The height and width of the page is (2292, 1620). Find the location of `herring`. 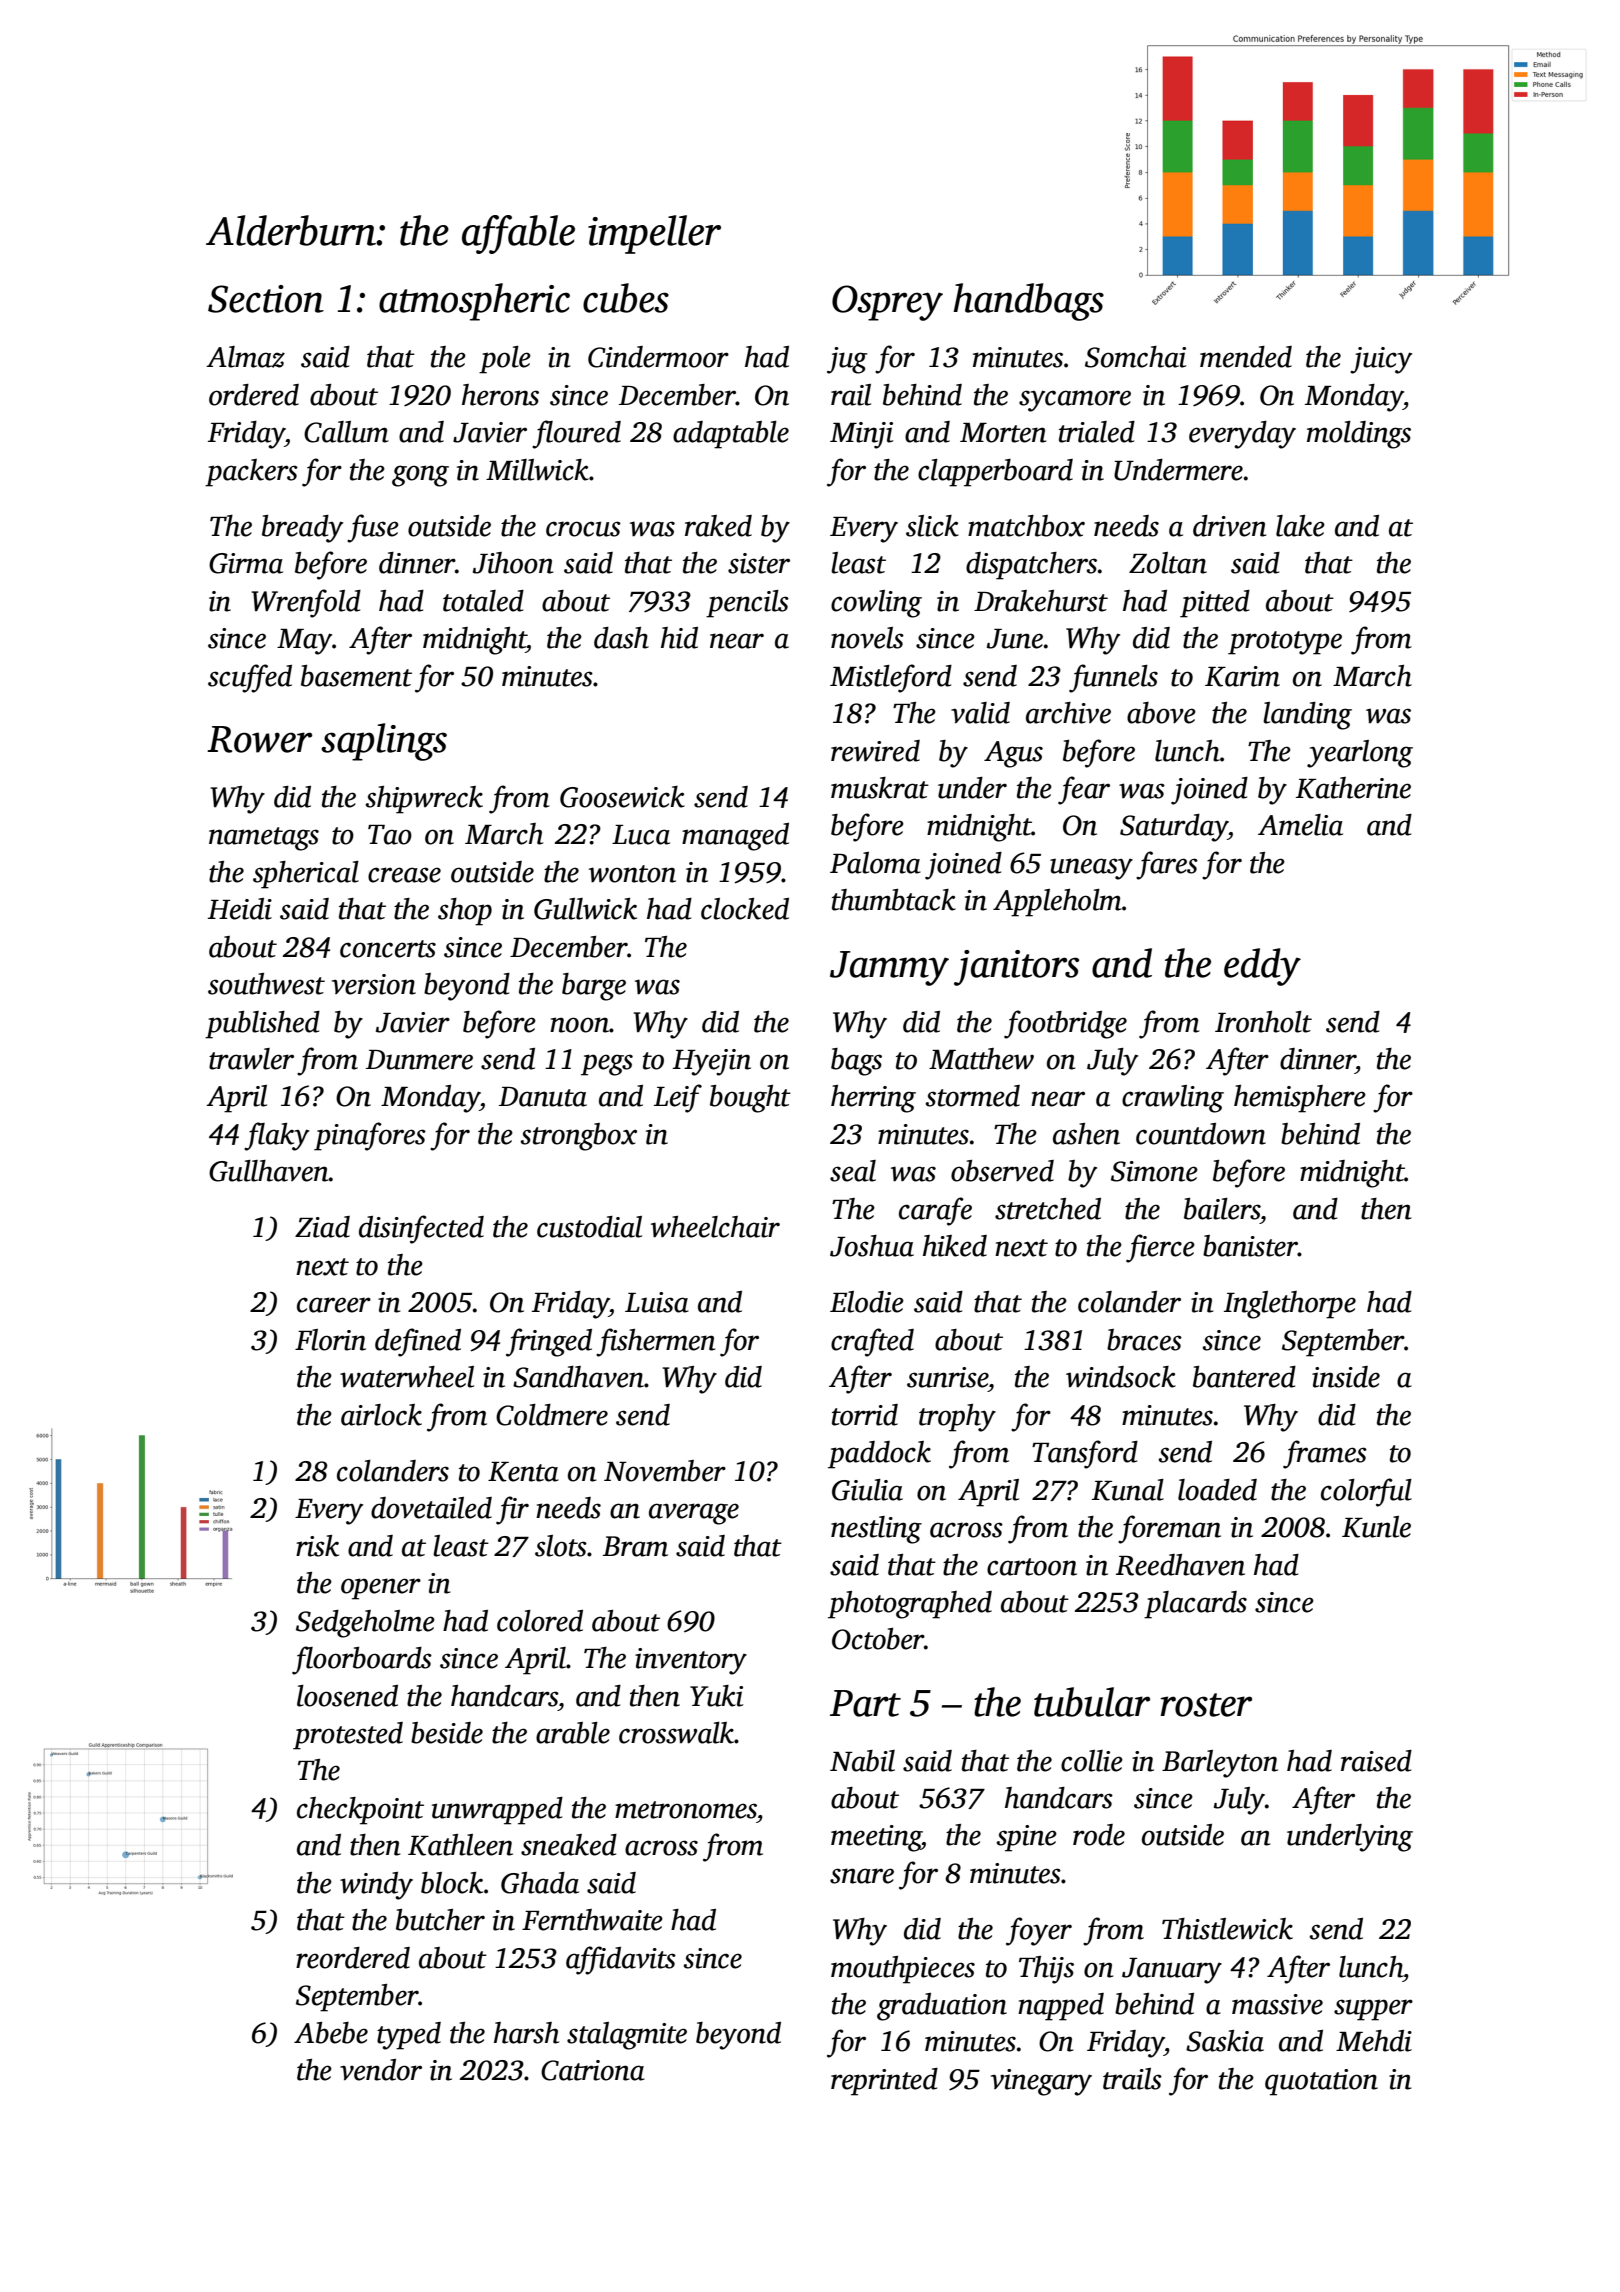

herring is located at coordinates (873, 1099).
